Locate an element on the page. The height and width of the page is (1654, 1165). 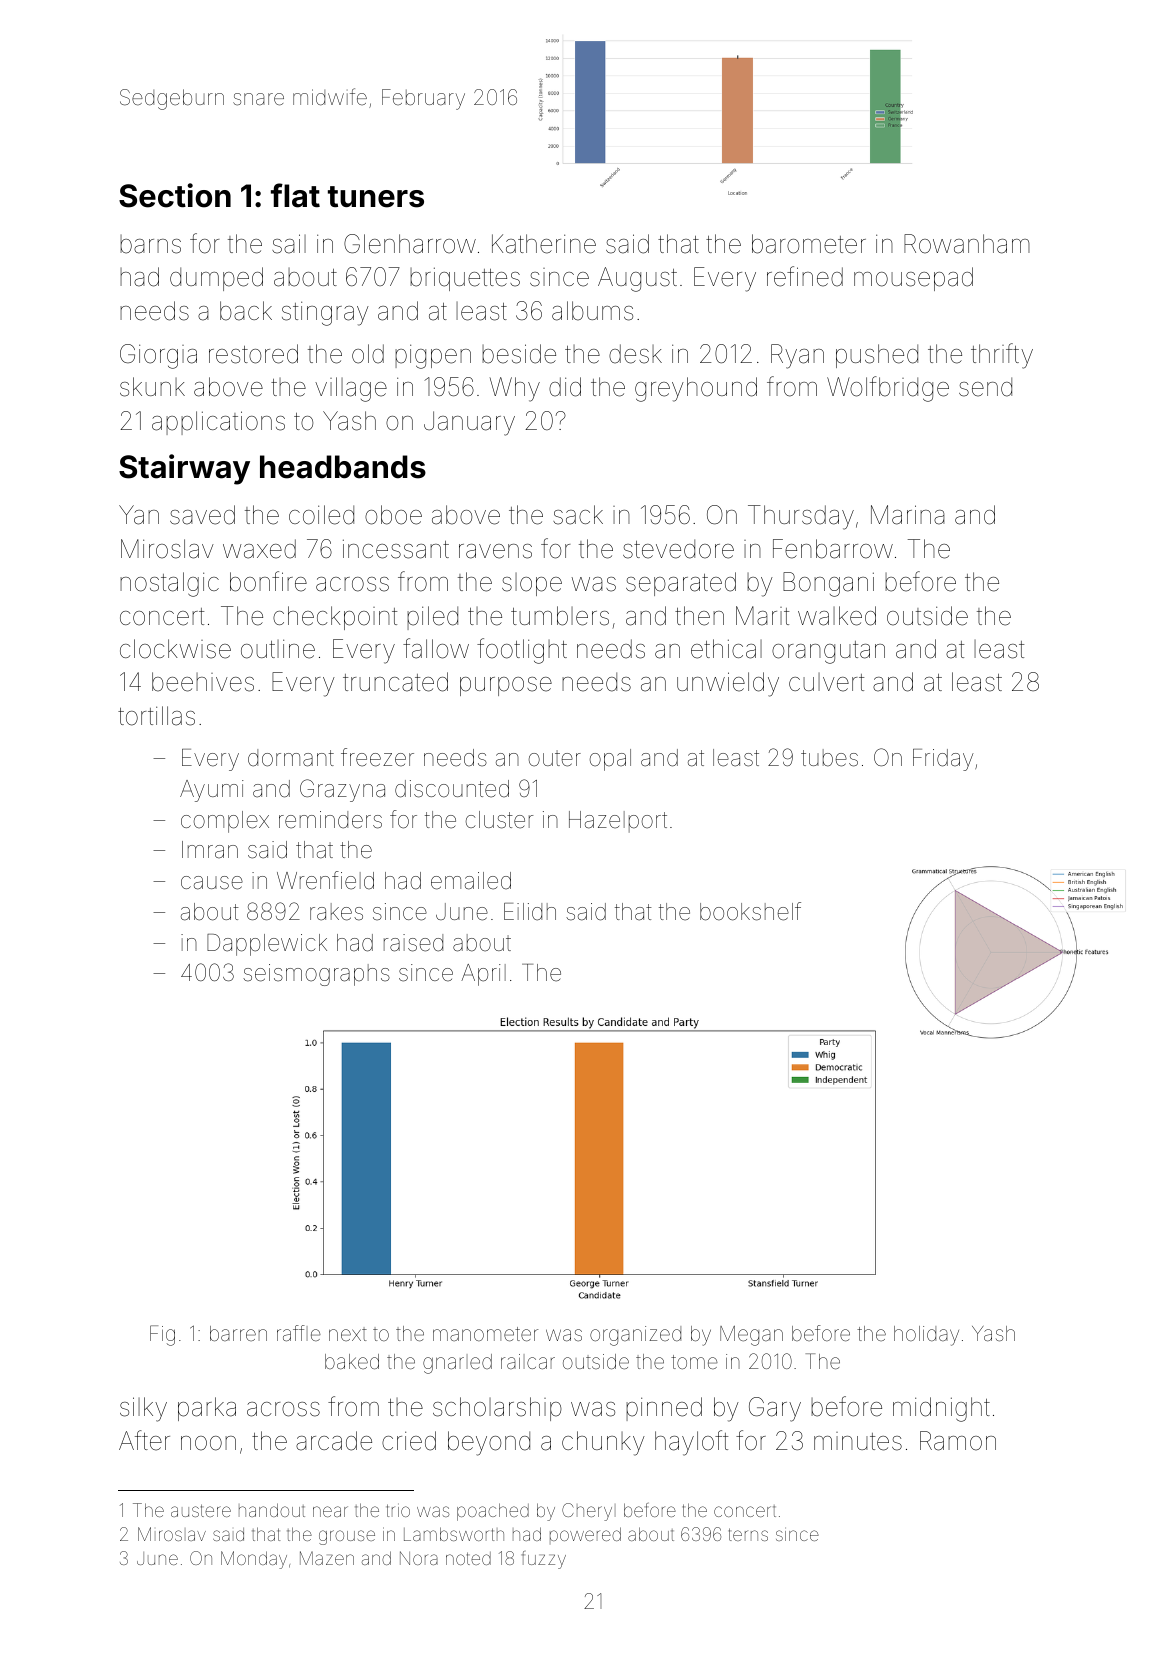
noted is located at coordinates (468, 1558).
